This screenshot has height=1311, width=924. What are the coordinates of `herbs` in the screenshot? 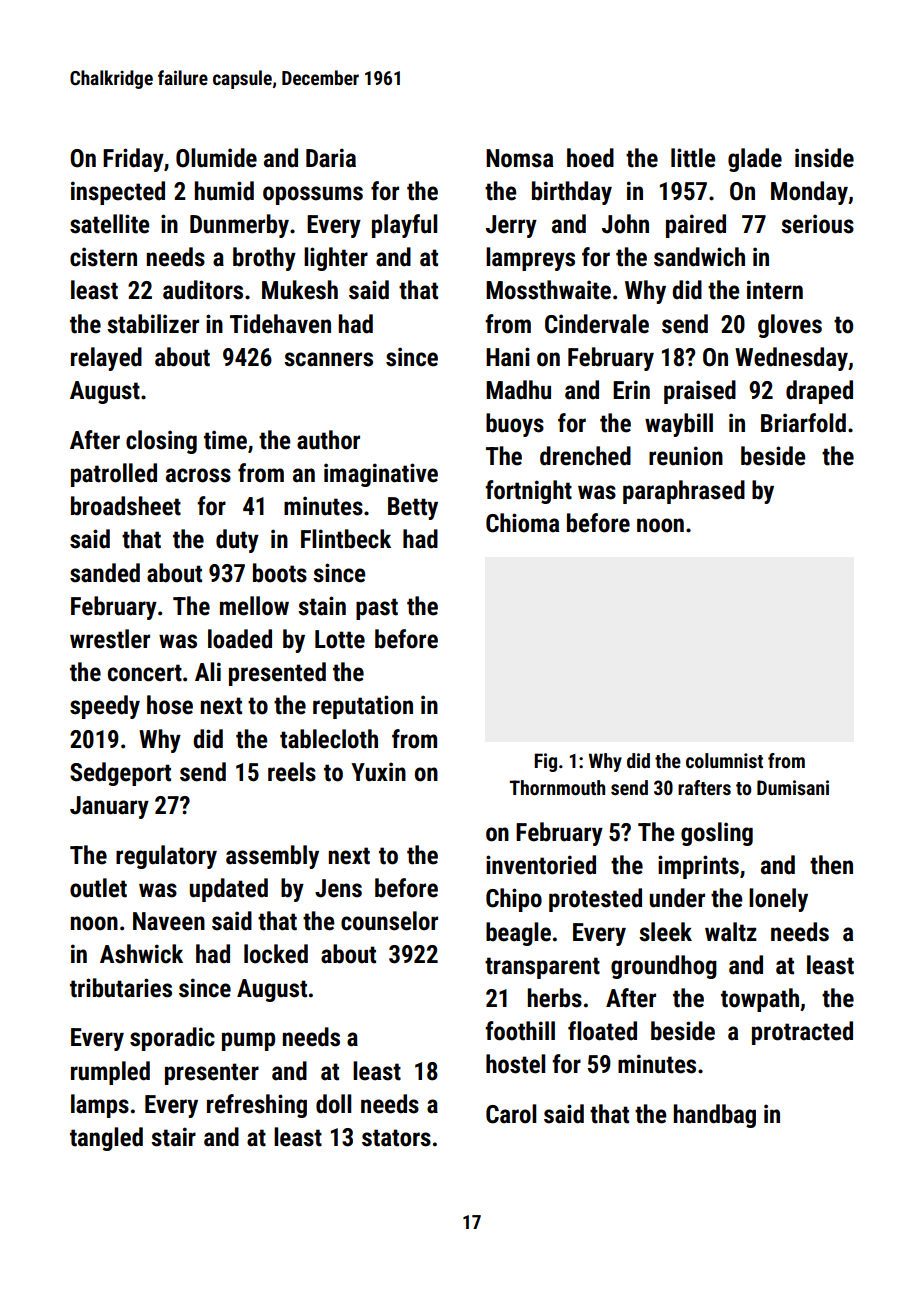 It's located at (554, 998).
